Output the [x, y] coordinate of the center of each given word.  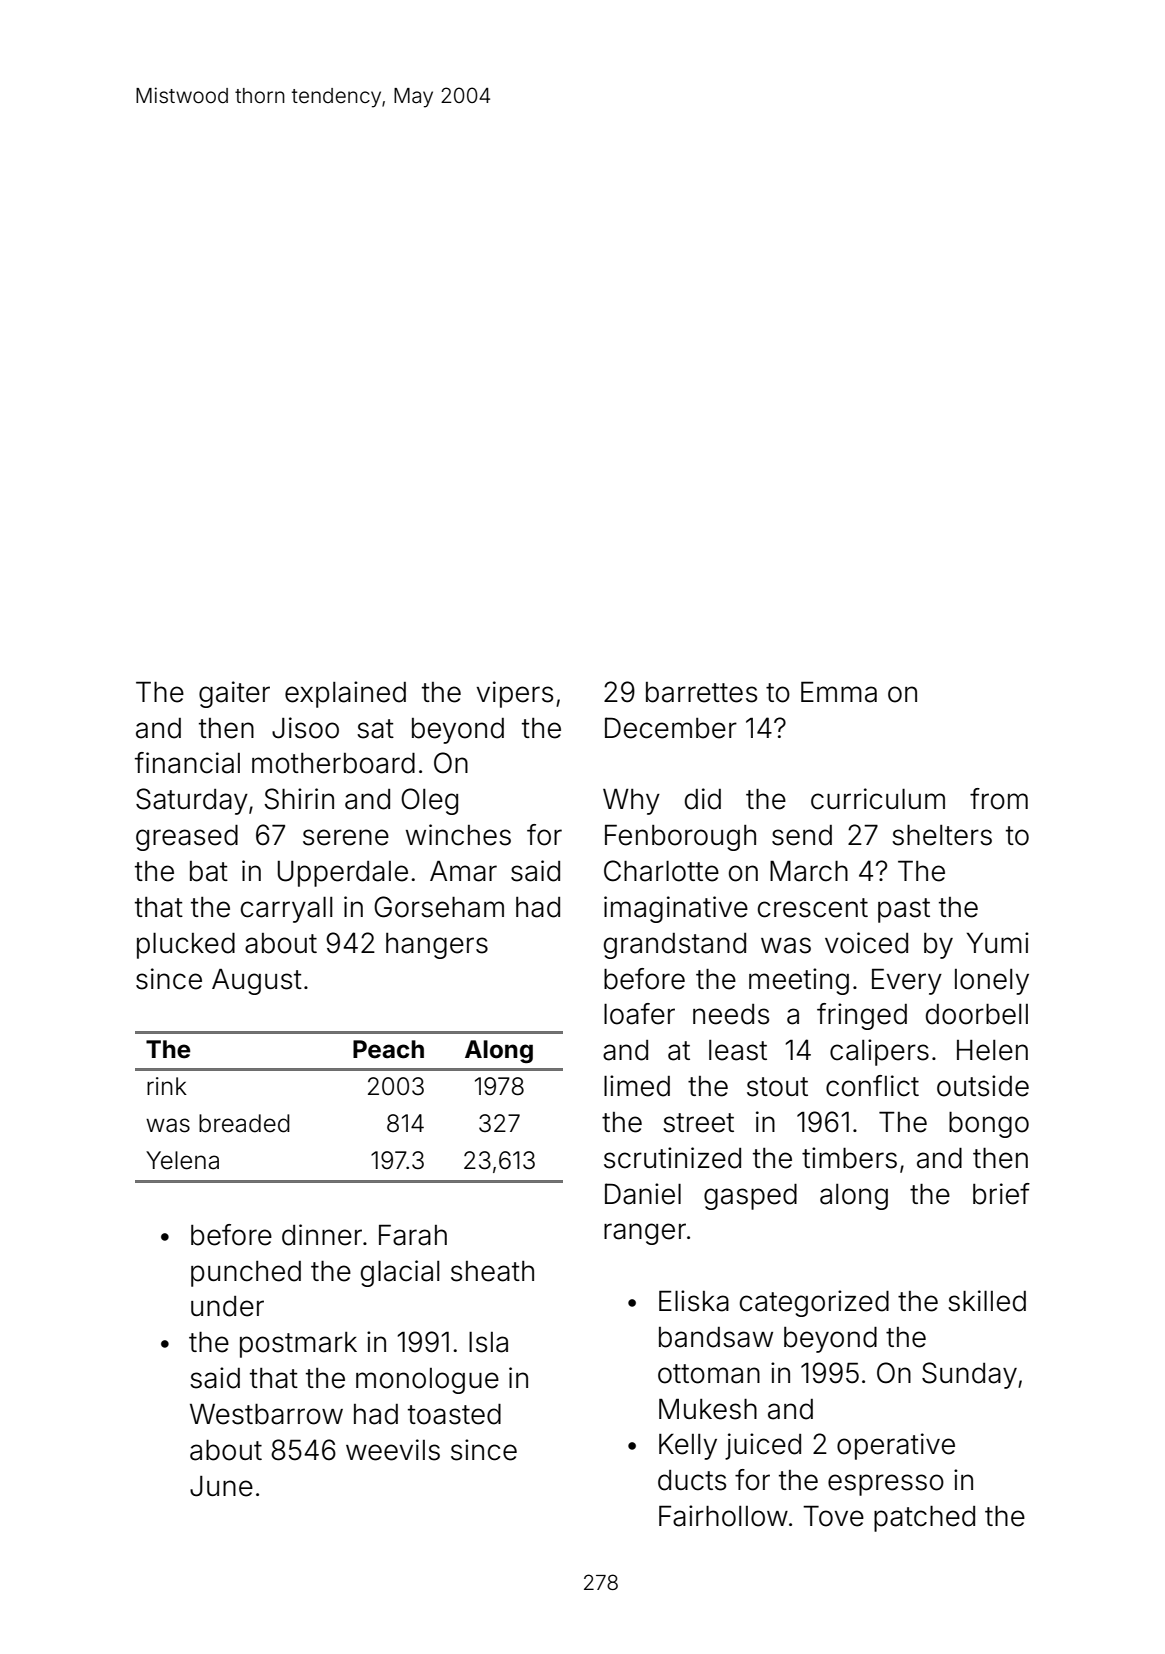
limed [637, 1086]
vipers [515, 694]
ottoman [709, 1374]
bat [209, 871]
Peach [388, 1049]
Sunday [969, 1375]
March [809, 871]
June [221, 1486]
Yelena [182, 1160]
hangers [437, 946]
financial [187, 763]
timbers [849, 1158]
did [703, 799]
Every [907, 981]
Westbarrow [266, 1414]
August [257, 982]
